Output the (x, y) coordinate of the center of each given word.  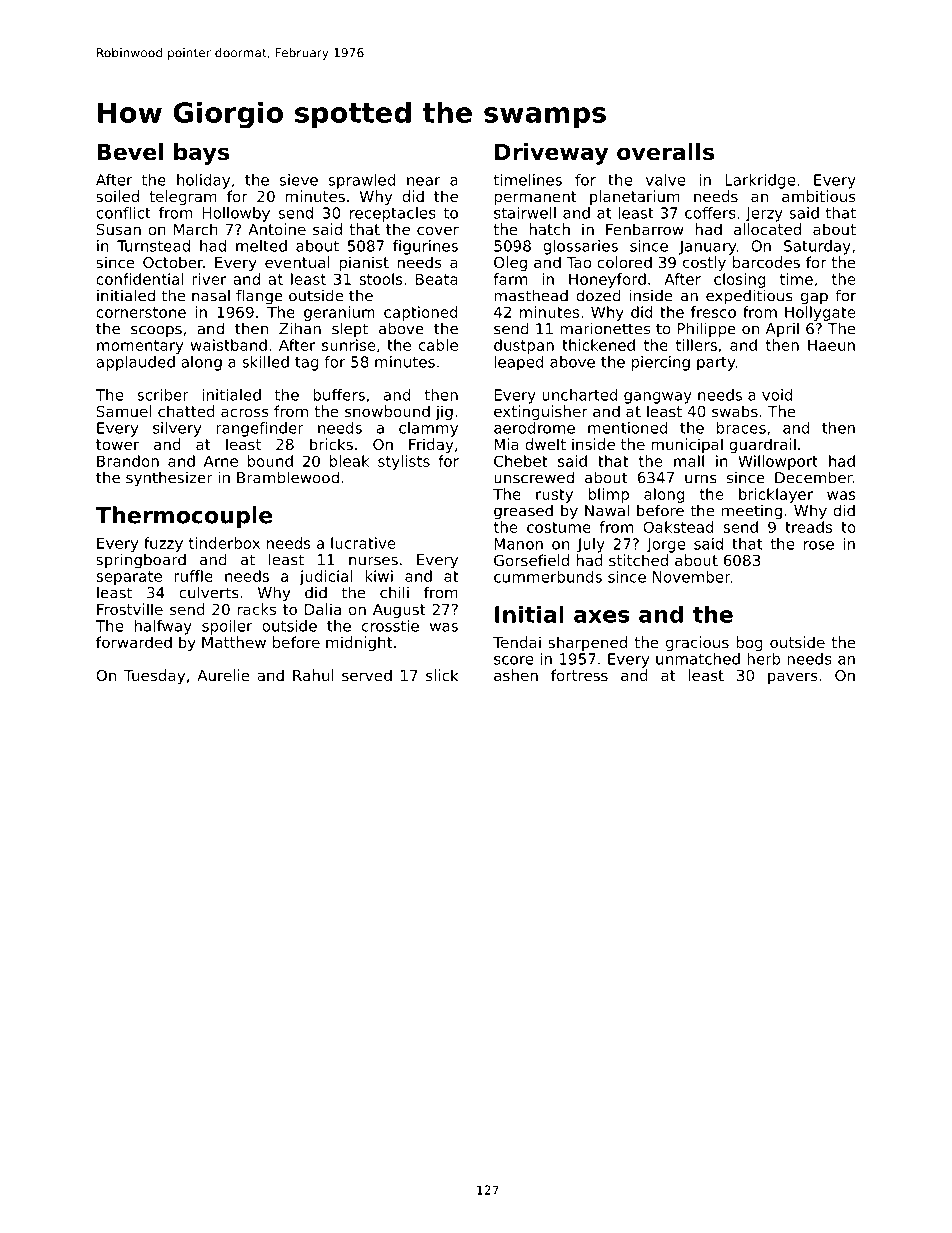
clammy (428, 429)
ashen (516, 675)
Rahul (313, 675)
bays (201, 154)
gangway (658, 398)
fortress (579, 675)
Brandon (128, 461)
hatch (549, 229)
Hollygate (820, 313)
